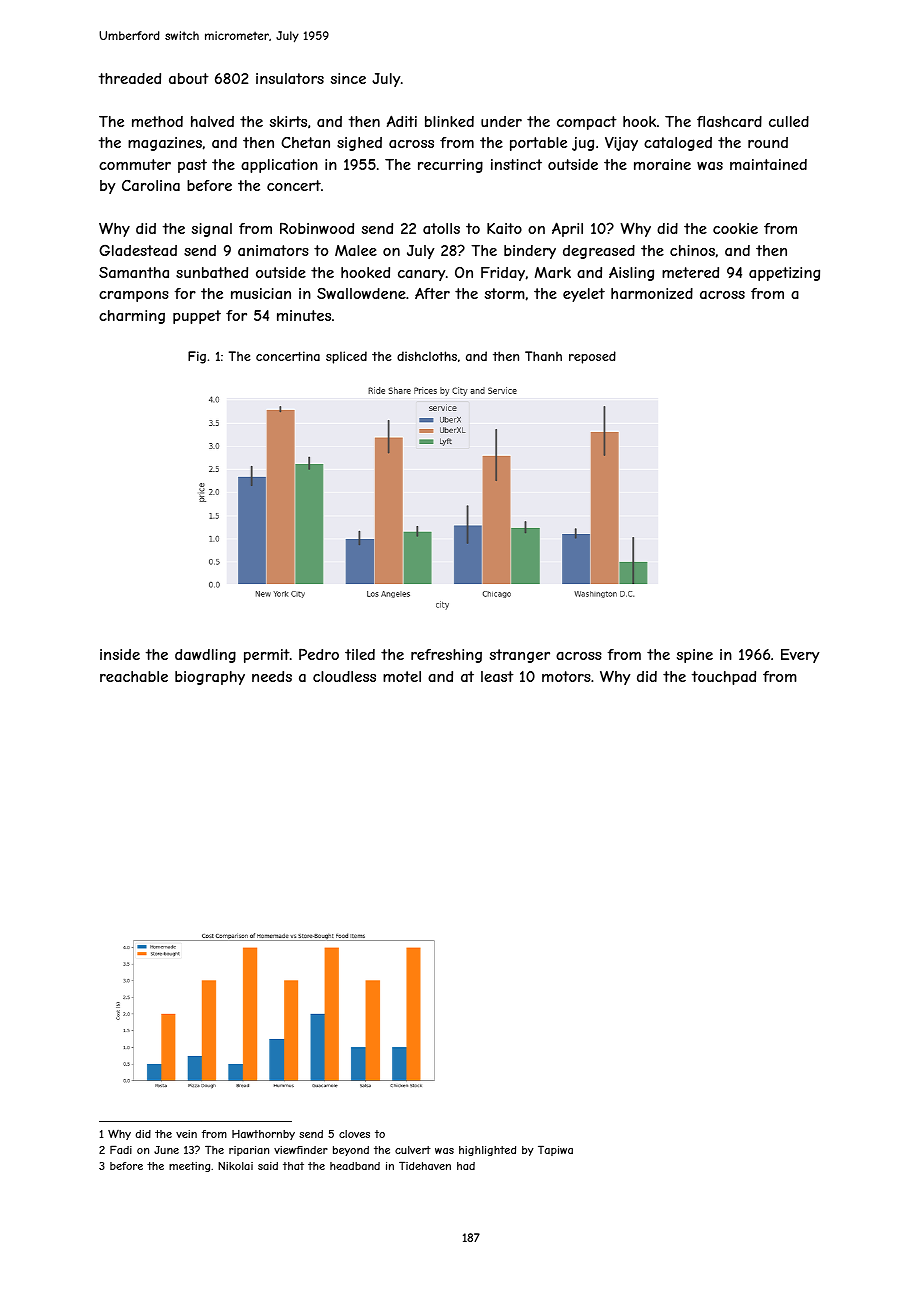 This page has width=924, height=1314. Describe the element at coordinates (466, 1166) in the page. I see `had` at that location.
